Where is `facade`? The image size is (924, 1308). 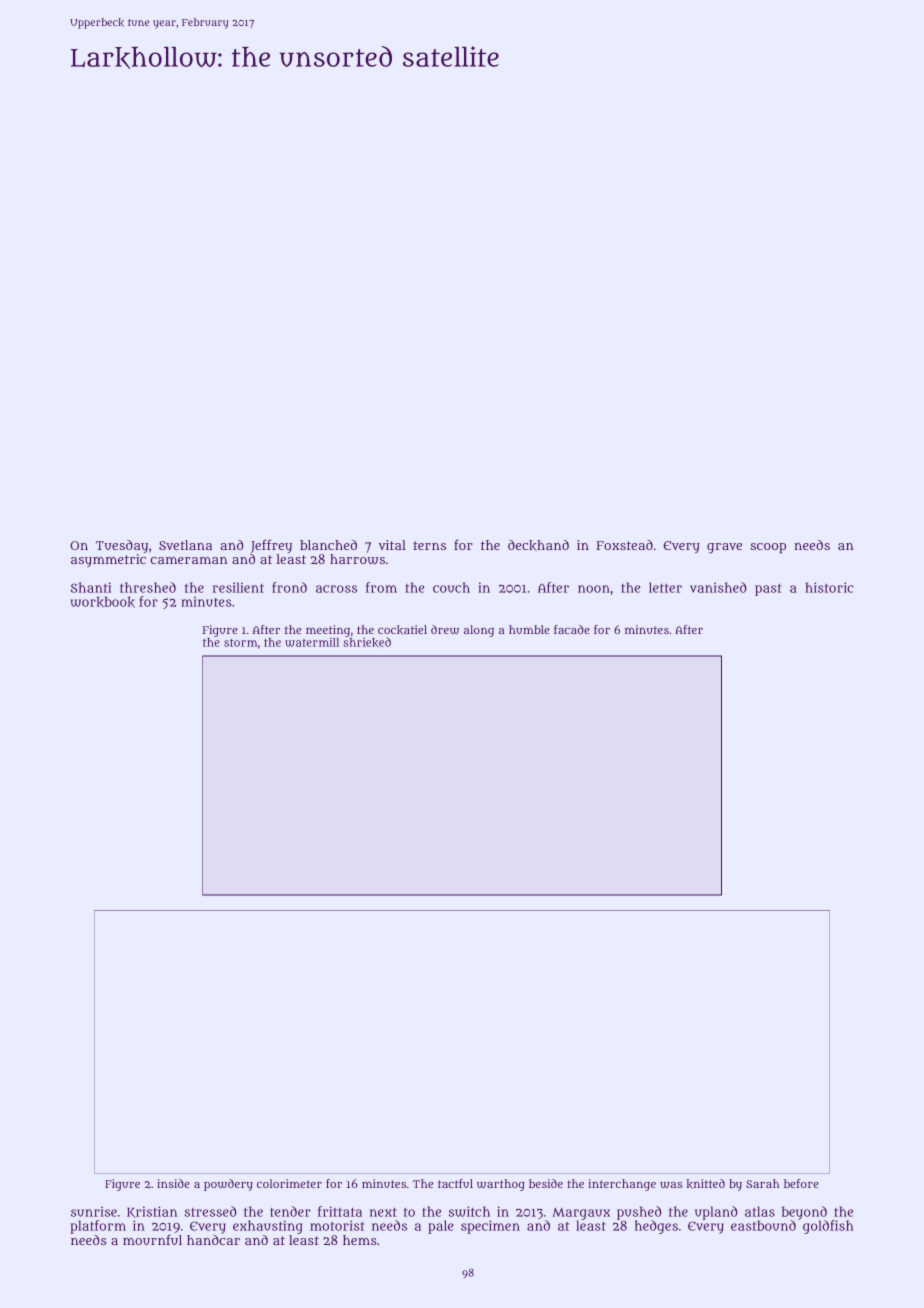
facade is located at coordinates (572, 629).
